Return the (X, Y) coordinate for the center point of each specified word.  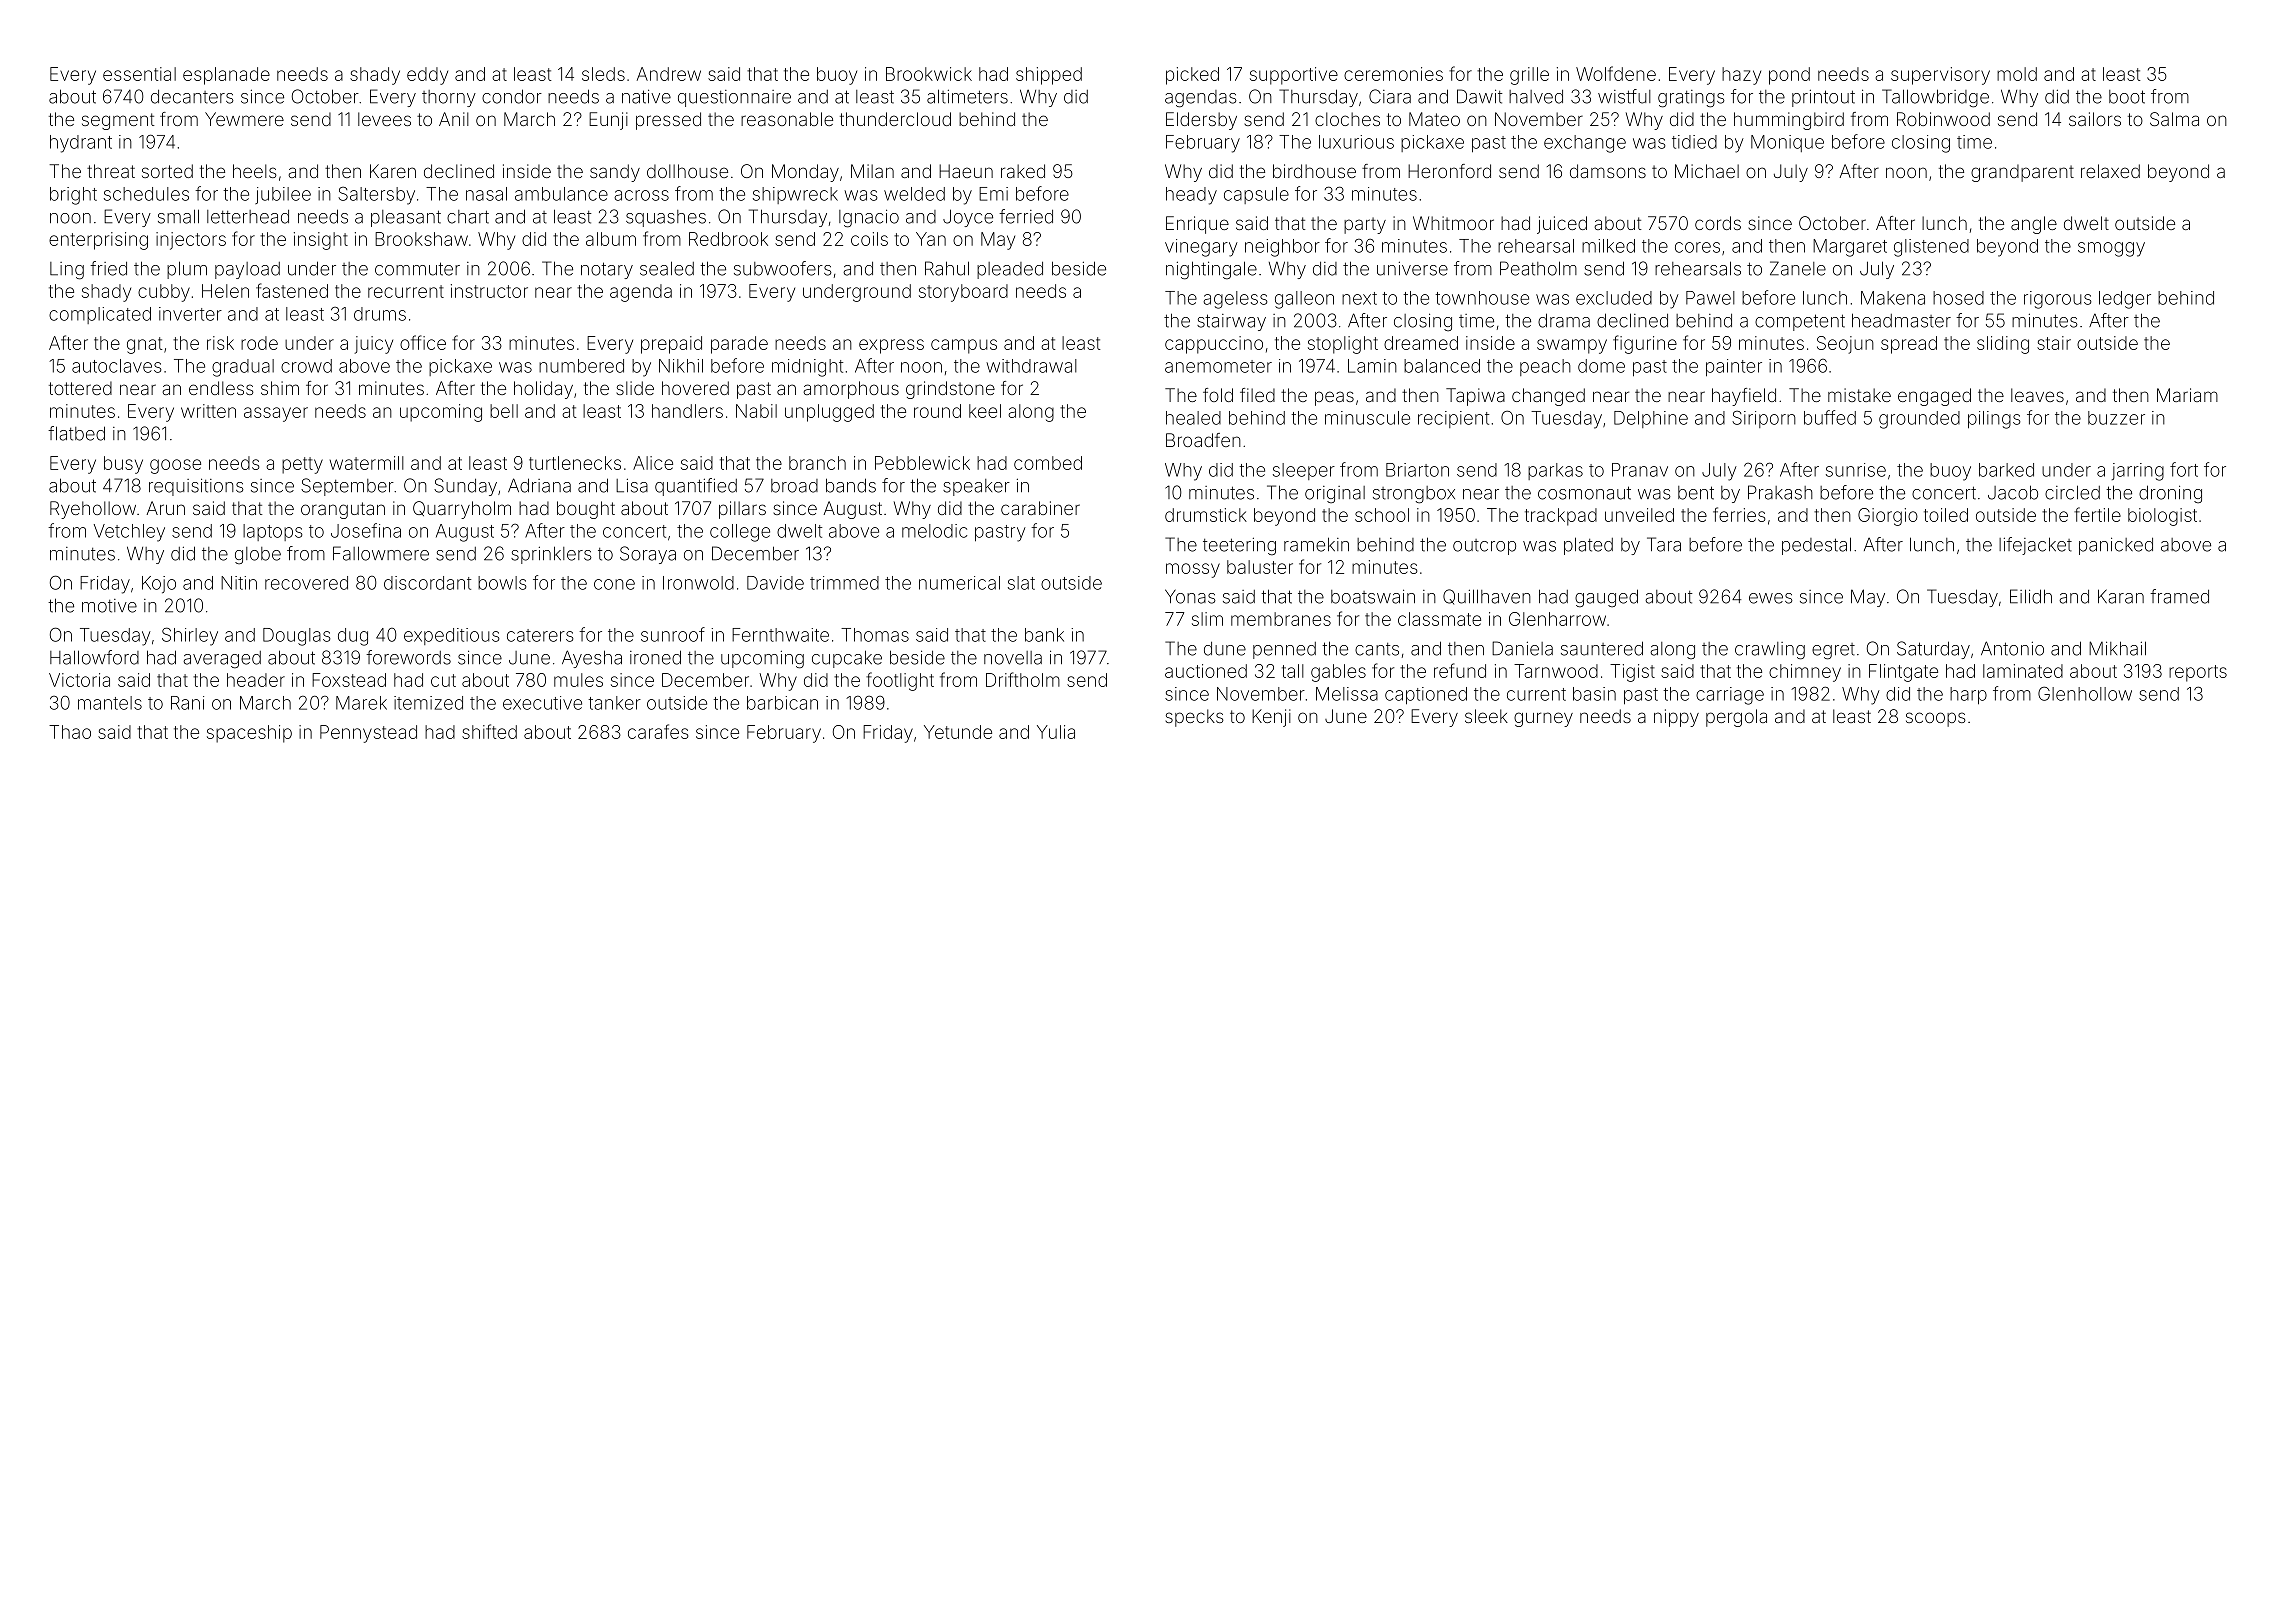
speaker (976, 487)
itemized (428, 703)
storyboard (963, 293)
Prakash (1780, 492)
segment (118, 121)
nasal (486, 194)
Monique (1787, 143)
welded (914, 194)
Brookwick (929, 74)
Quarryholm (462, 510)
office (423, 342)
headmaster (1901, 320)
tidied (1694, 142)
